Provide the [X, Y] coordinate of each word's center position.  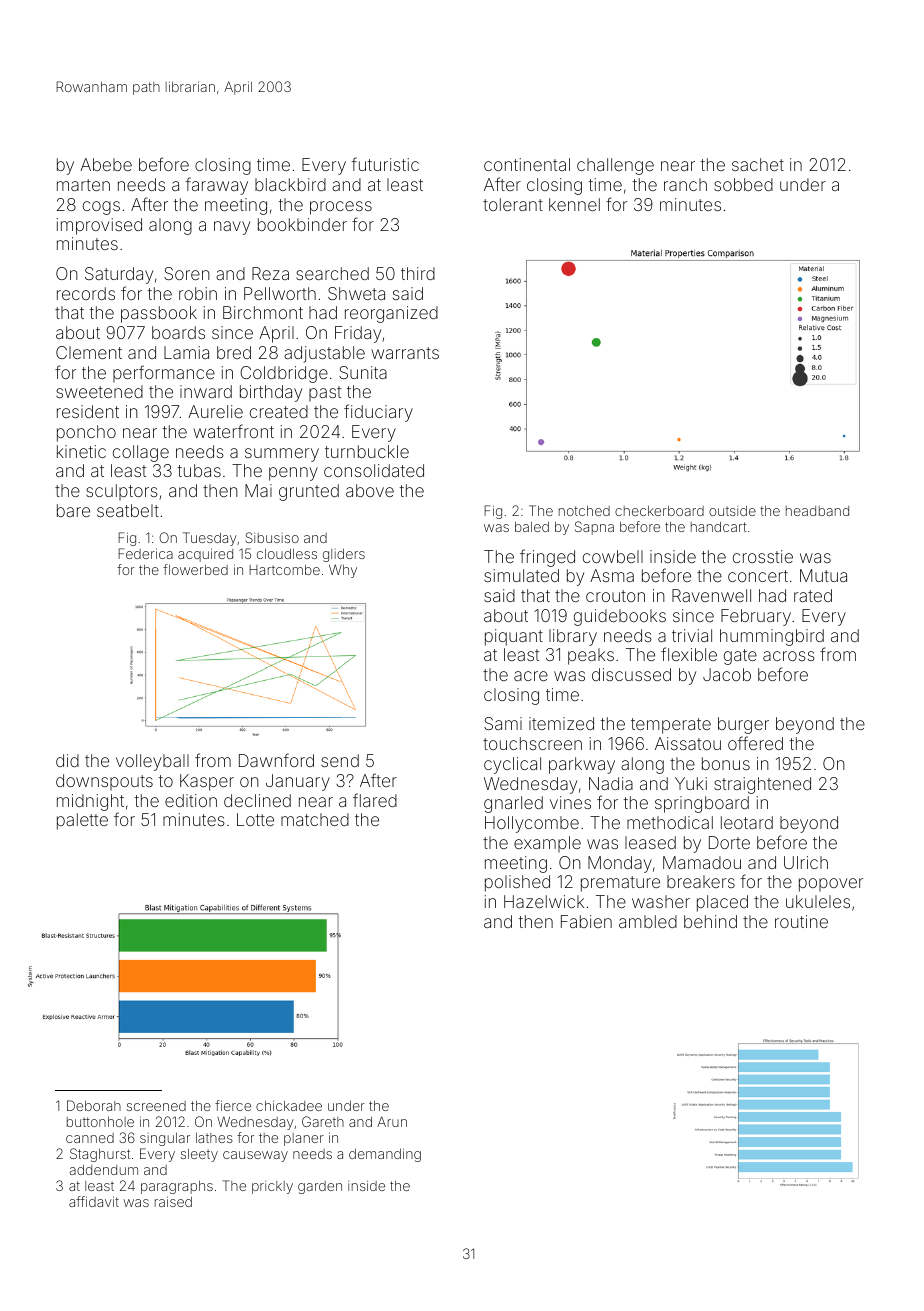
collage [141, 453]
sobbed [743, 184]
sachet [758, 164]
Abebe [106, 164]
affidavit [94, 1201]
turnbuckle [367, 451]
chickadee [289, 1105]
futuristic [385, 164]
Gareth [323, 1121]
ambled [648, 921]
